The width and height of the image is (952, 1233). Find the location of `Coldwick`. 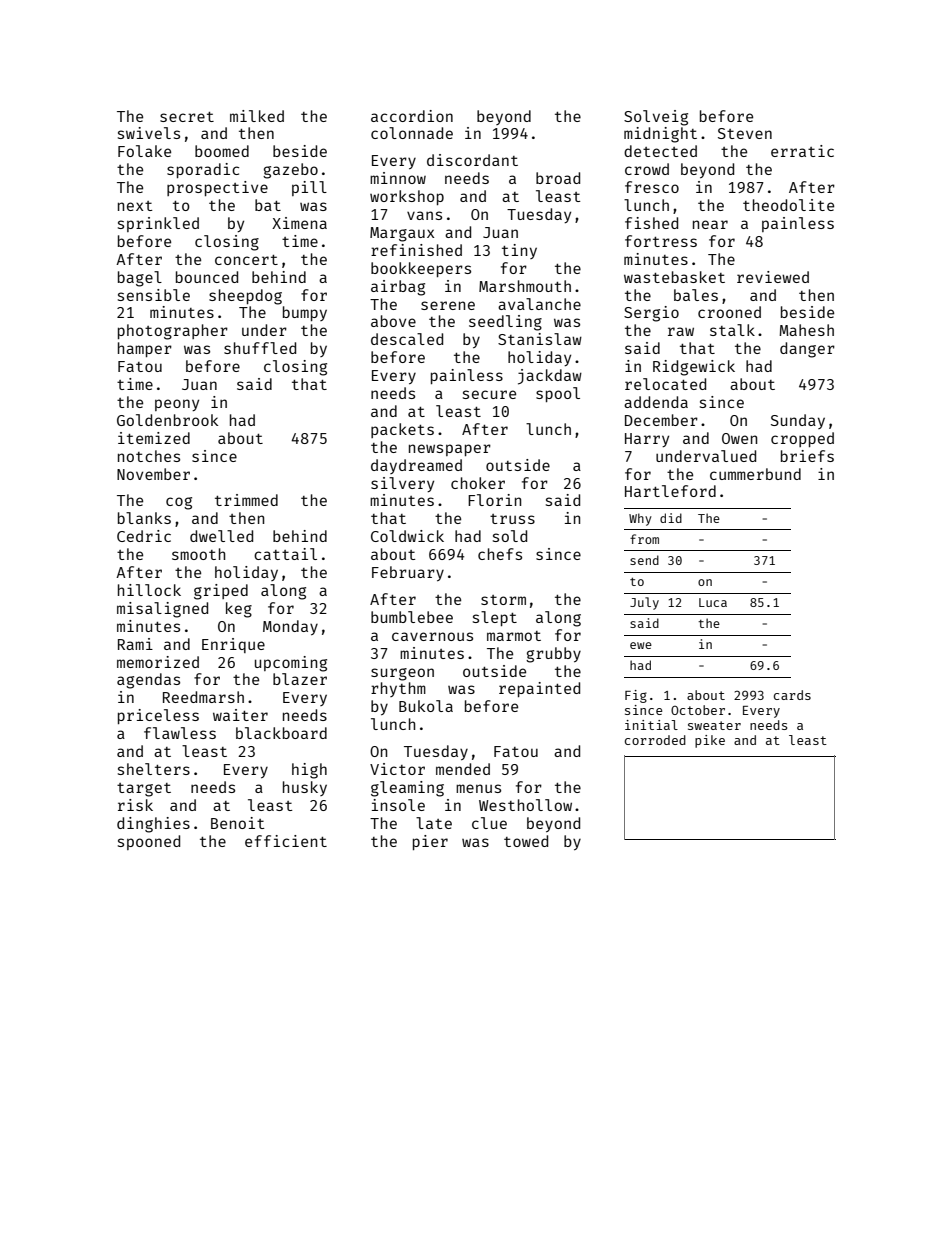

Coldwick is located at coordinates (407, 536).
